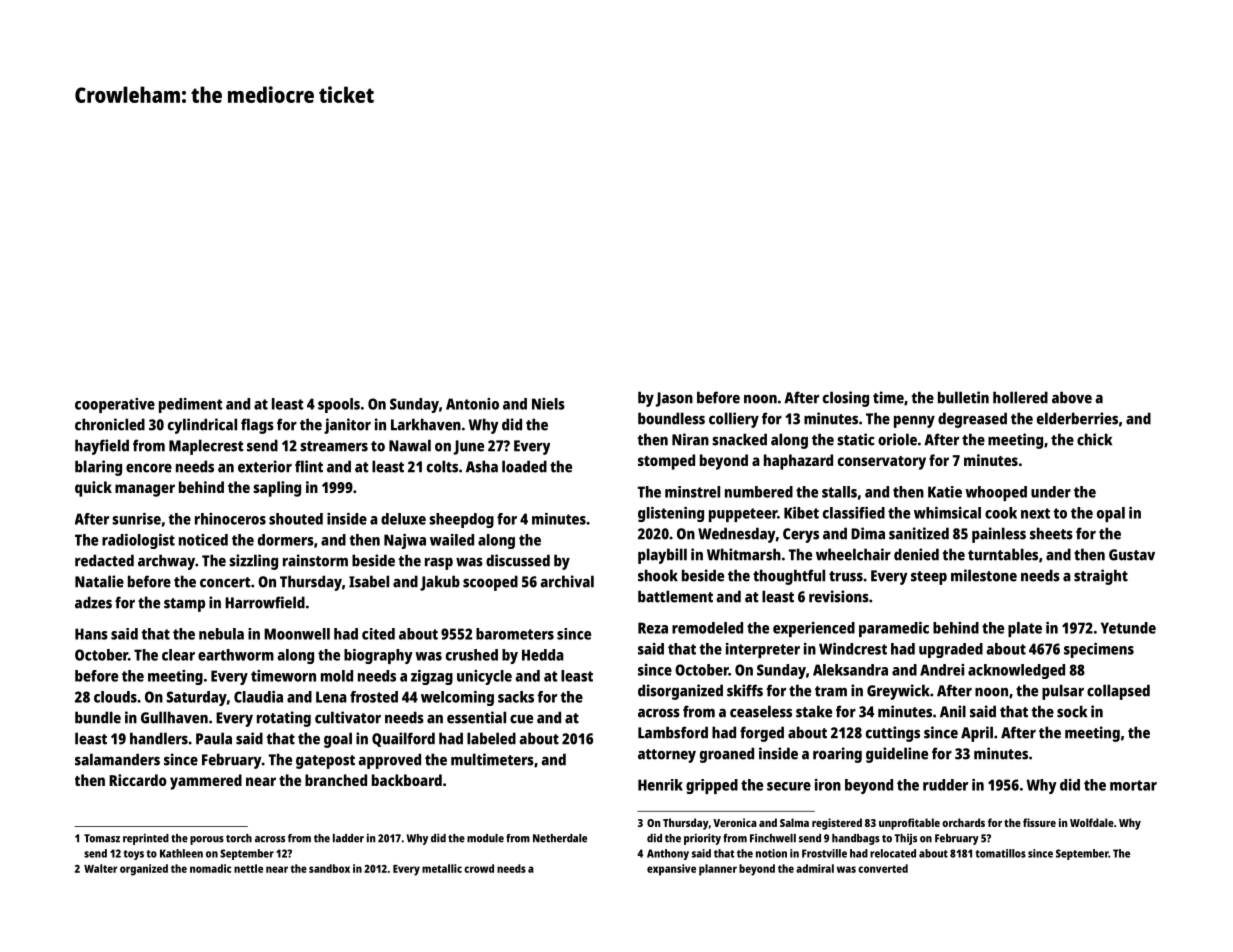 This document has height=952, width=1233. What do you see at coordinates (329, 868) in the document?
I see `sandbox` at bounding box center [329, 868].
